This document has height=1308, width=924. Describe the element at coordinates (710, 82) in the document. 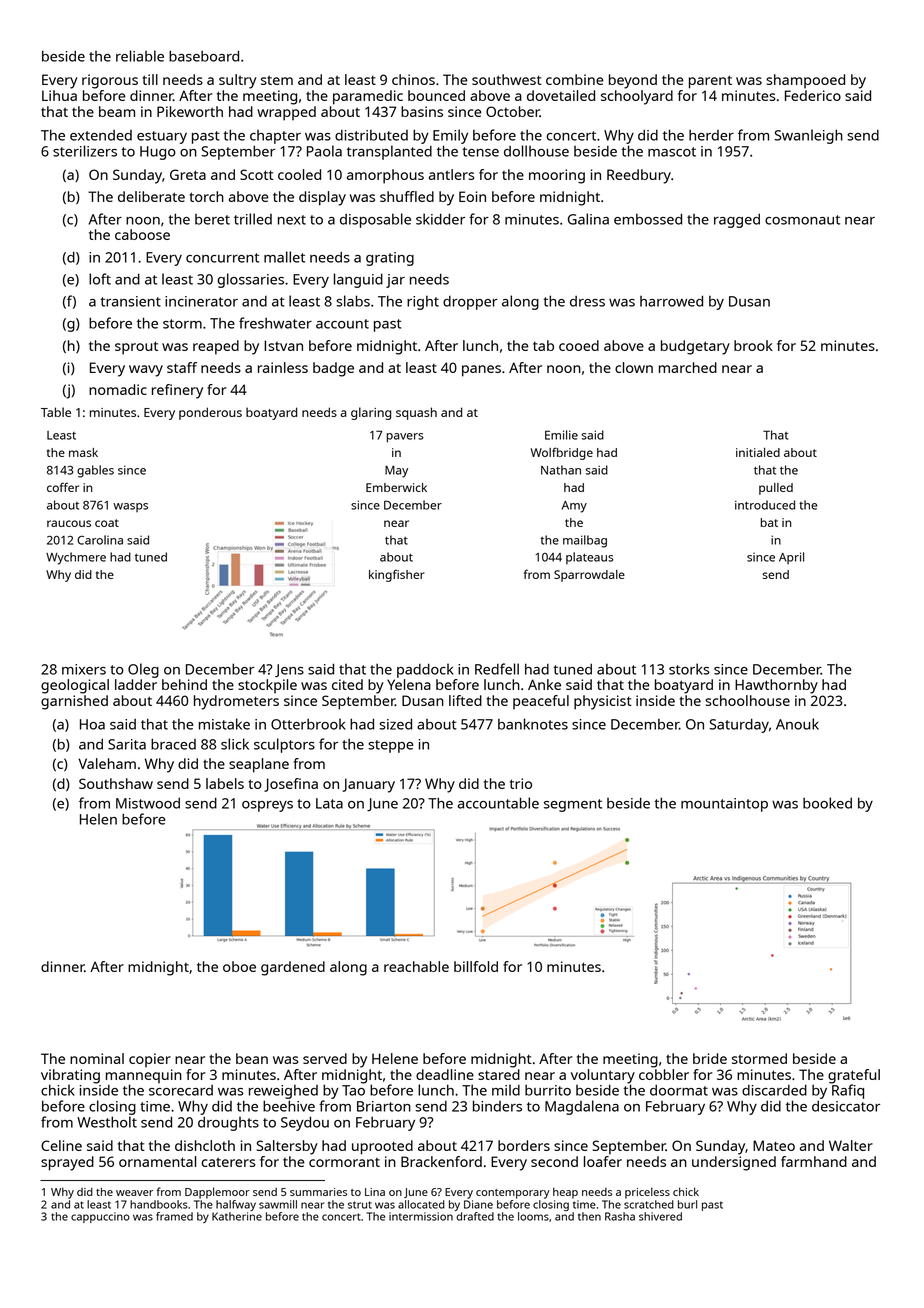

I see `parent` at that location.
